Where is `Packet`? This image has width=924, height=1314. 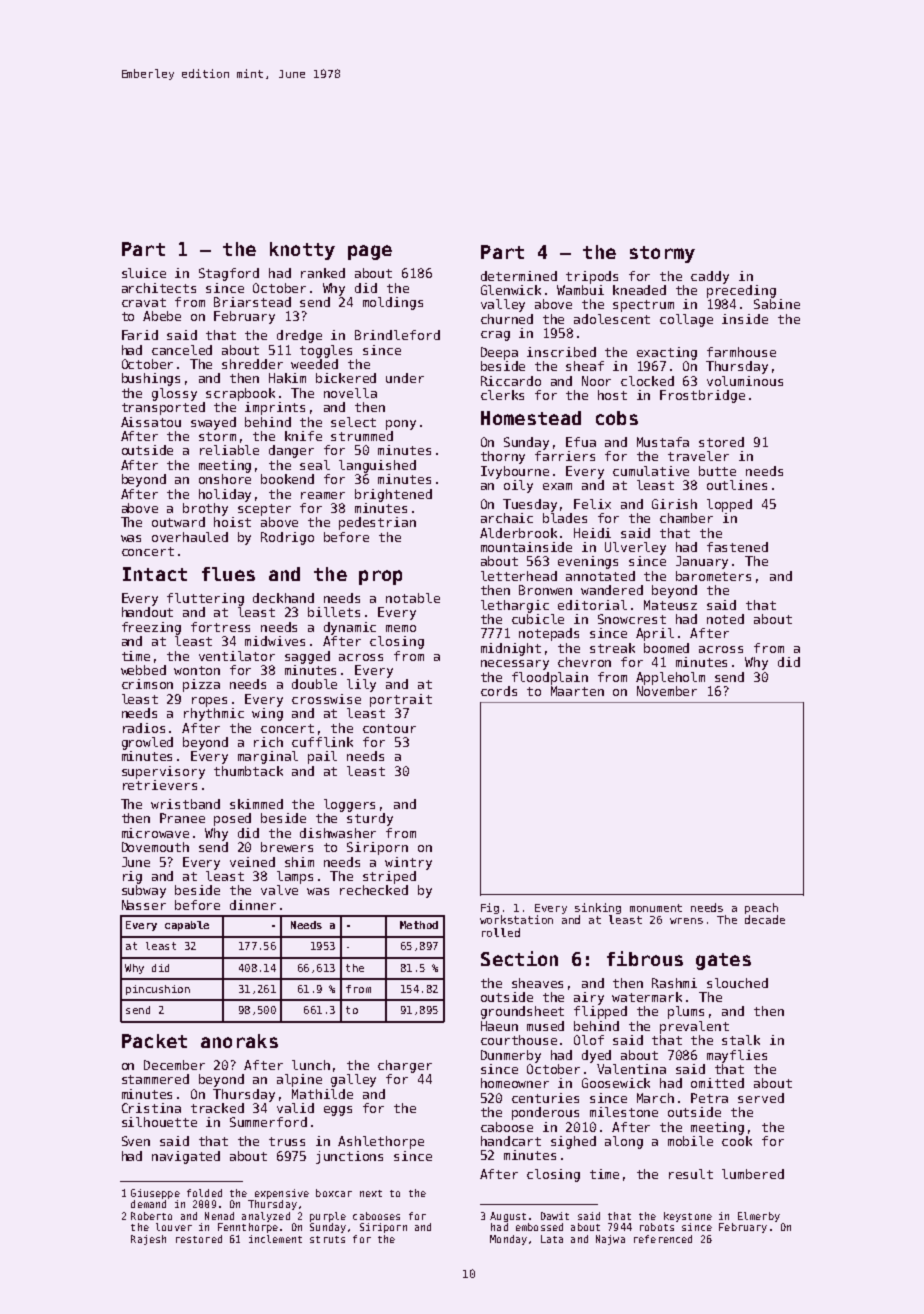 Packet is located at coordinates (154, 1041).
